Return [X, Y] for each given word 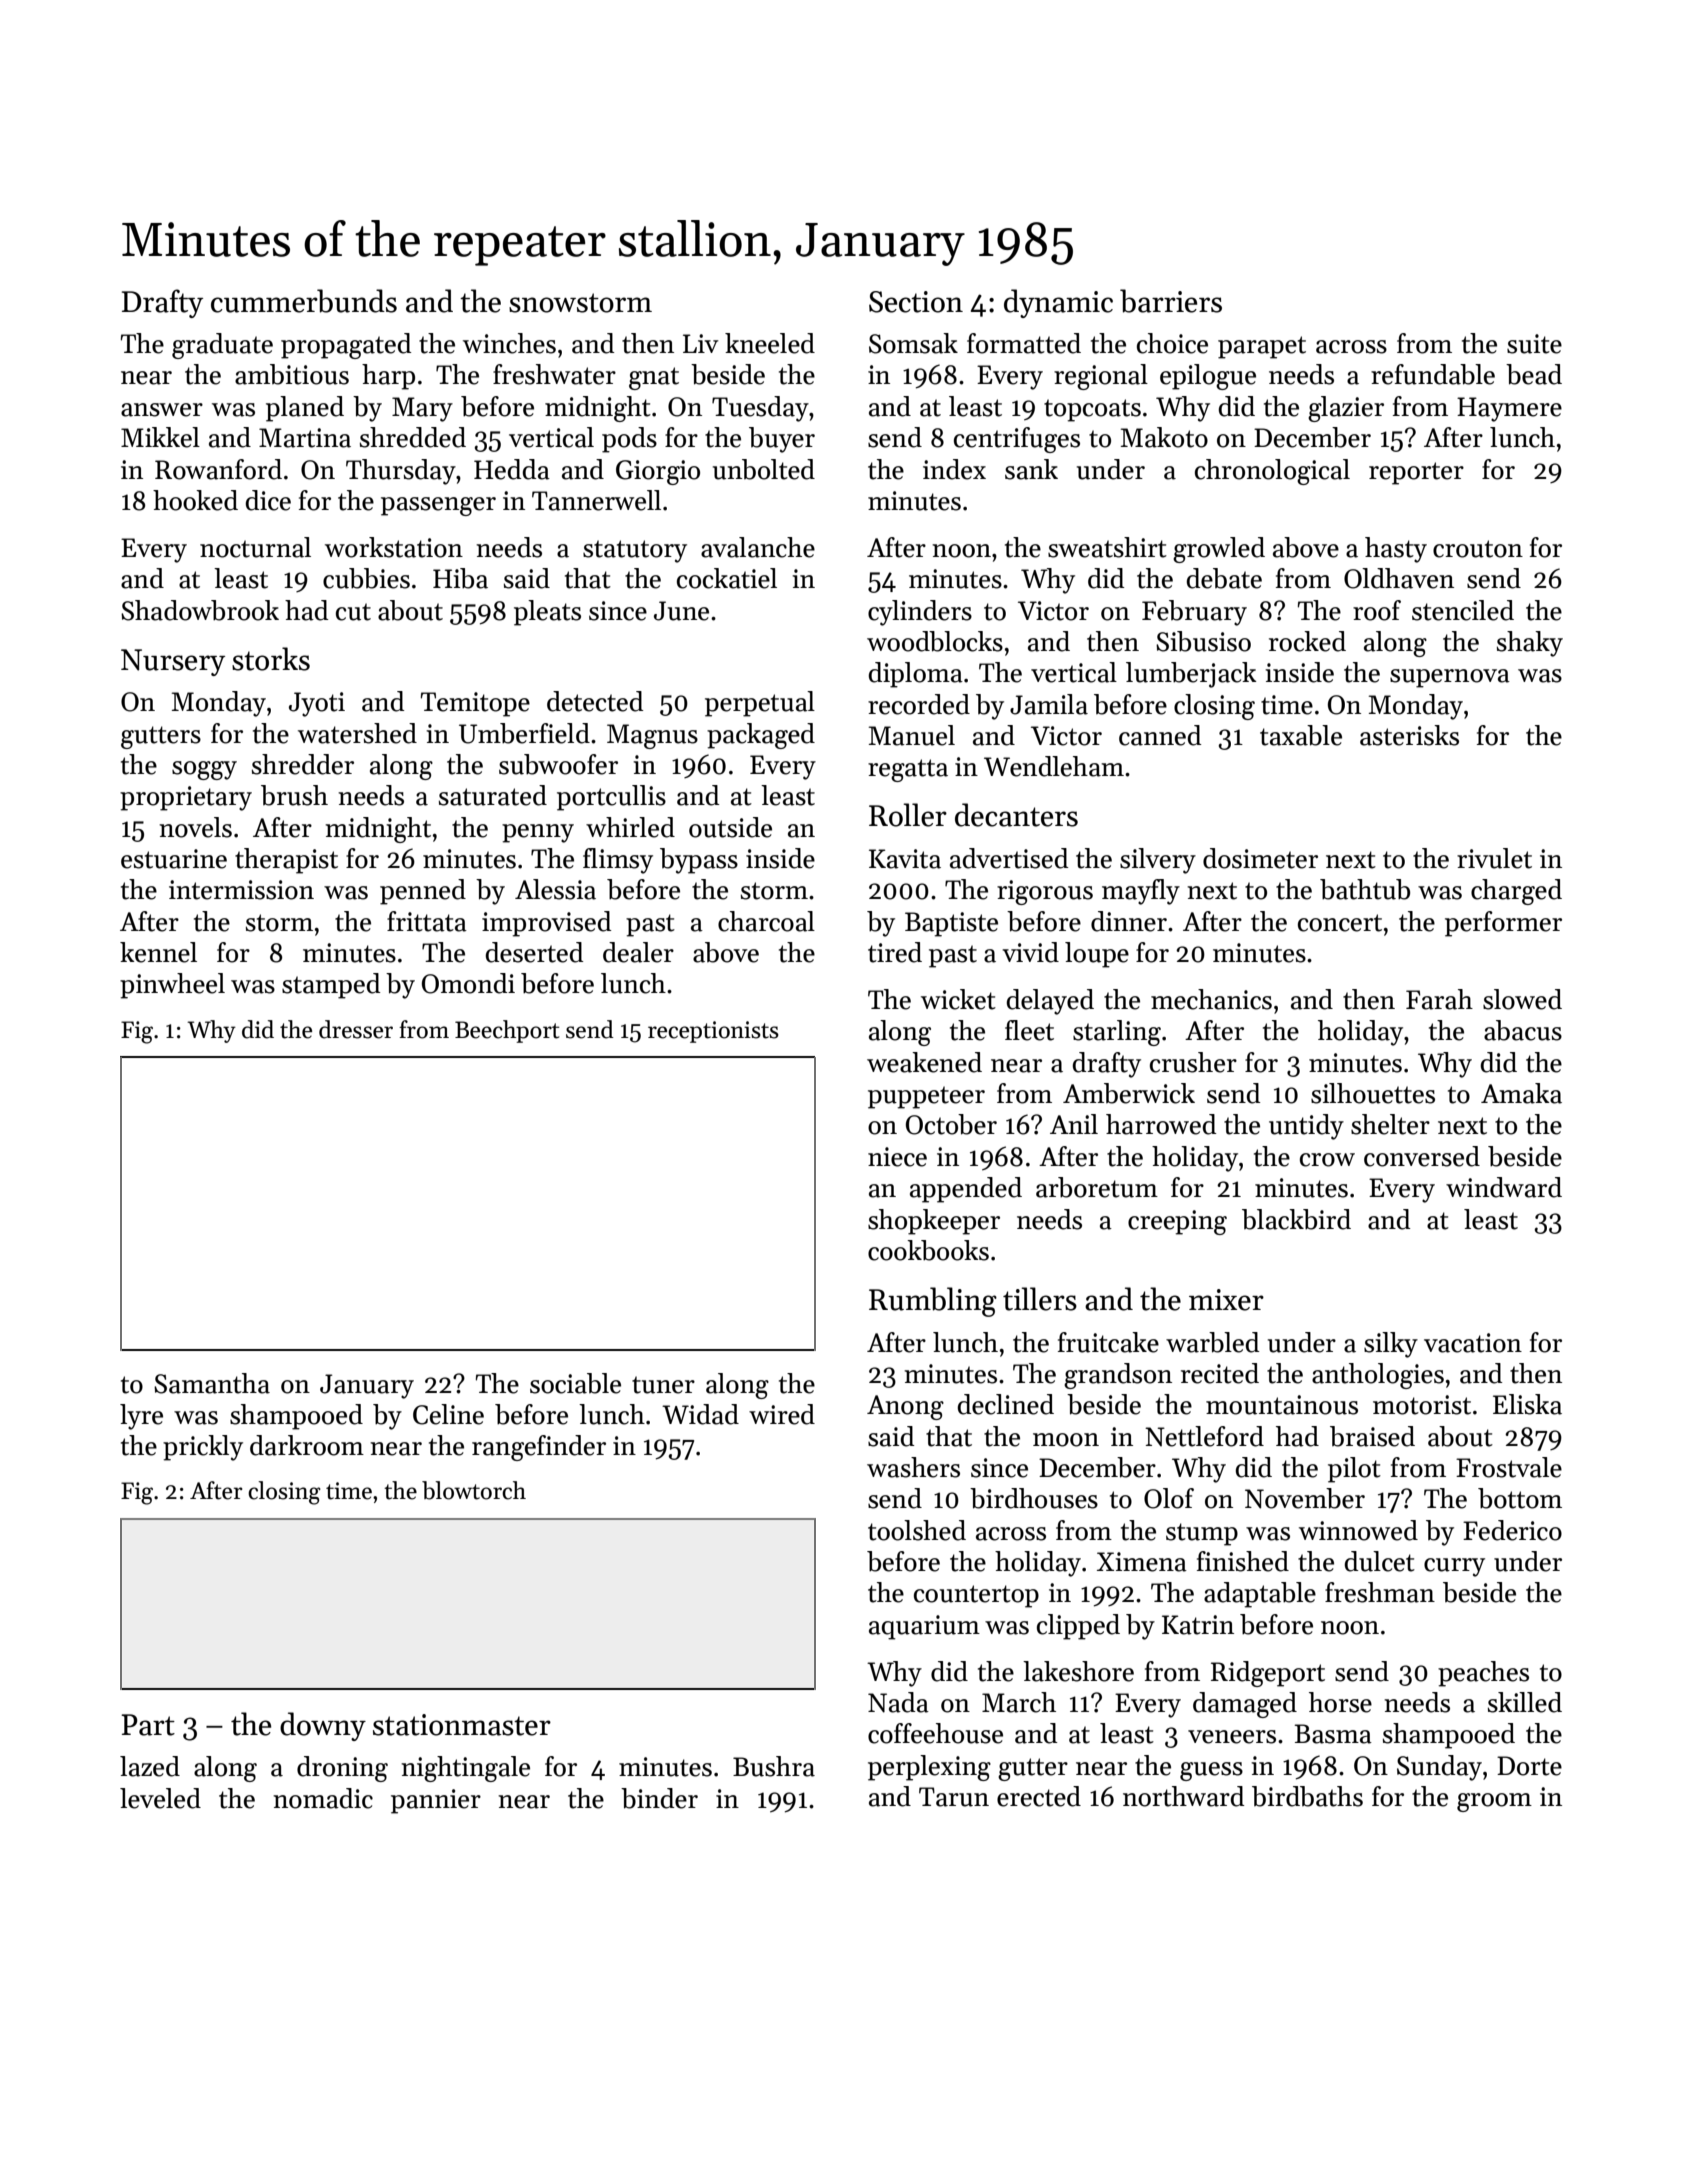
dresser [356, 1029]
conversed [1422, 1156]
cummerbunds [304, 301]
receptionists [713, 1032]
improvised [546, 924]
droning [342, 1769]
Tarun [954, 1797]
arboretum [1097, 1187]
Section [916, 302]
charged [1516, 892]
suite [1534, 344]
